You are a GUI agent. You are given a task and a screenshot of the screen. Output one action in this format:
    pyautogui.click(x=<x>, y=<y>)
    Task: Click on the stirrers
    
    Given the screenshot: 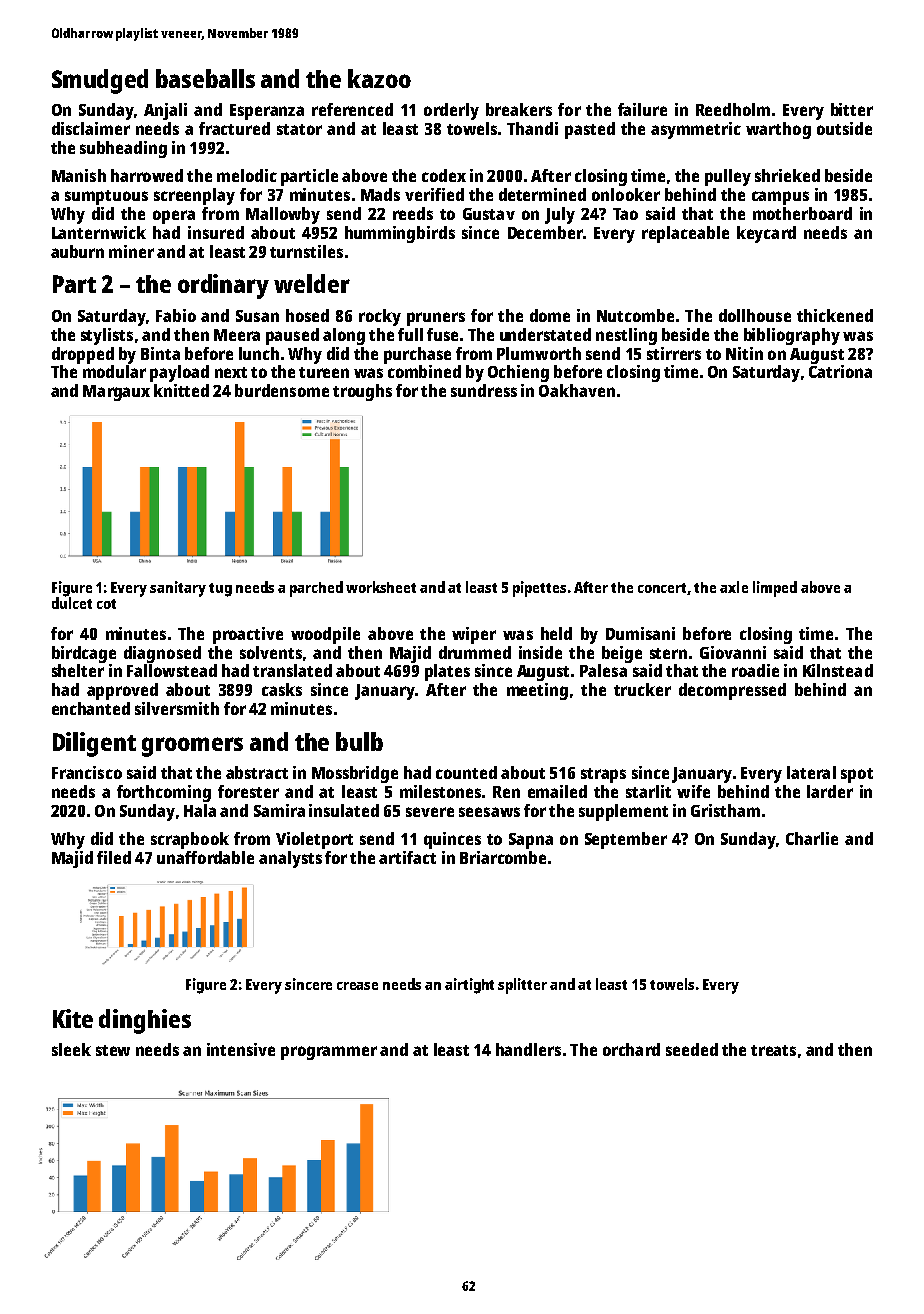 What is the action you would take?
    pyautogui.click(x=674, y=353)
